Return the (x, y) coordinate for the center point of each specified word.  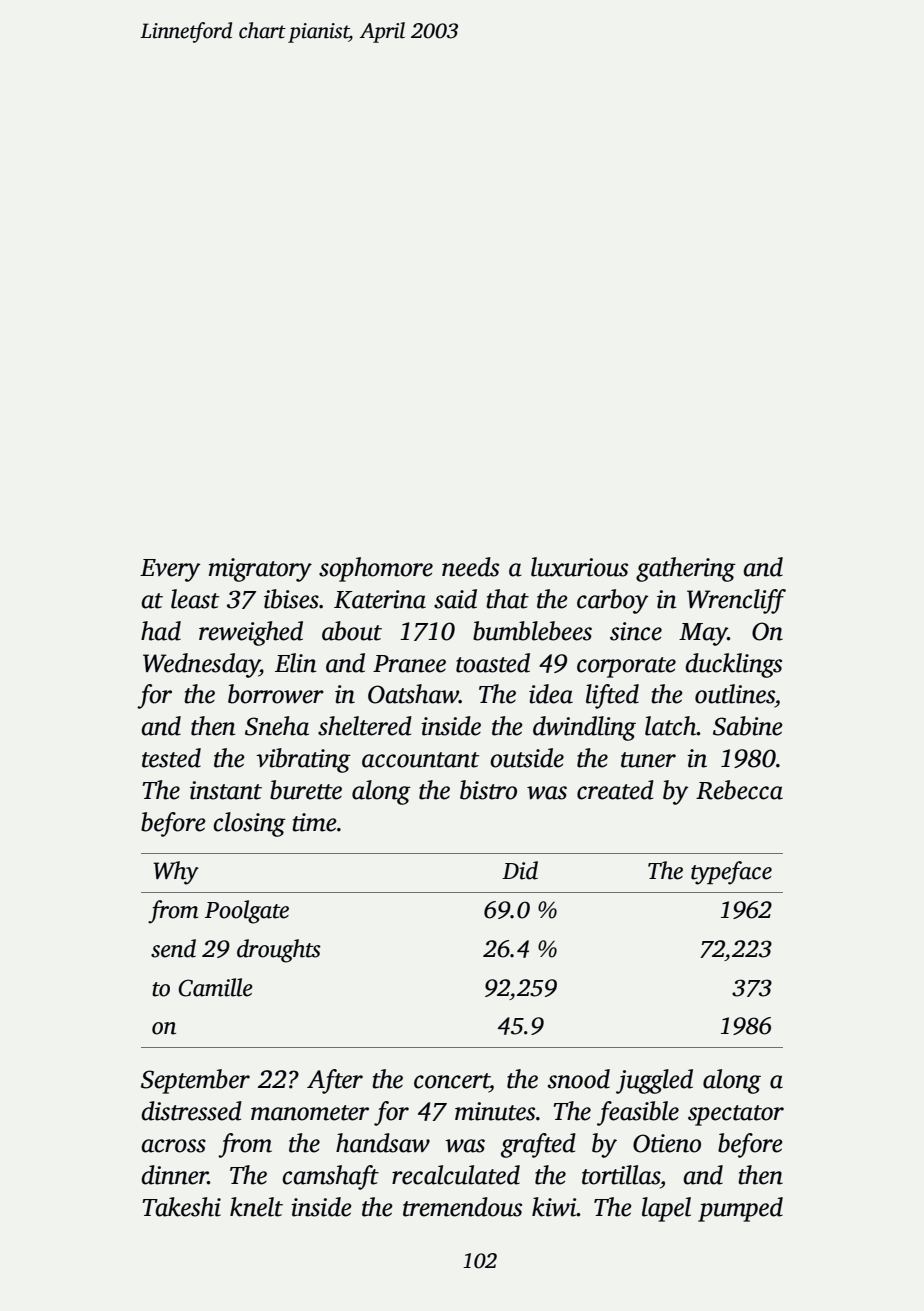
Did (520, 870)
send (173, 948)
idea (551, 694)
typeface (731, 873)
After (335, 1081)
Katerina (380, 599)
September (195, 1081)
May (703, 634)
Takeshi (181, 1207)
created (615, 790)
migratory (260, 570)
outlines (735, 694)
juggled (654, 1081)
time (314, 822)
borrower (276, 694)
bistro (488, 790)
